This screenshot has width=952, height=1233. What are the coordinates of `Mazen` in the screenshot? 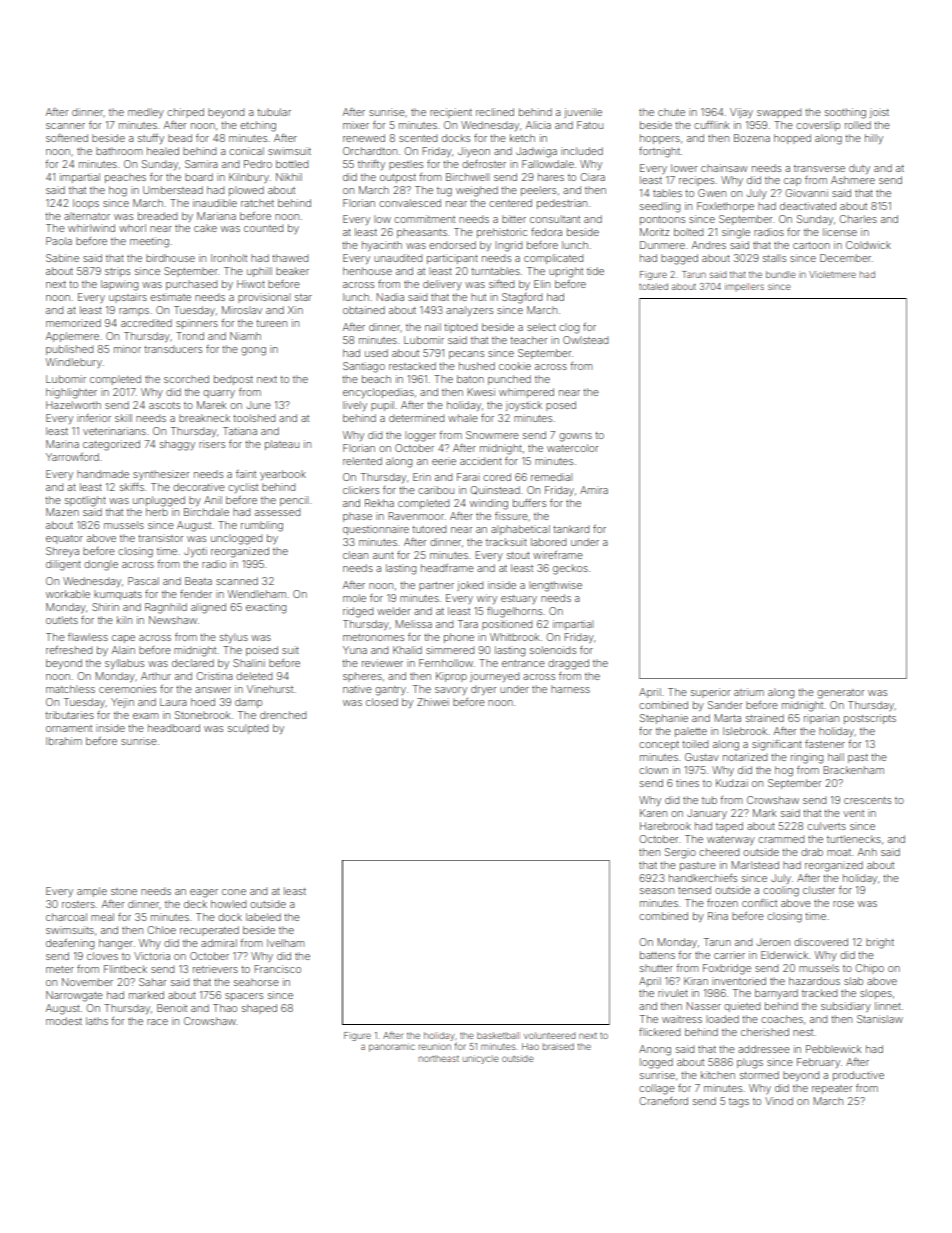 It's located at (62, 512).
